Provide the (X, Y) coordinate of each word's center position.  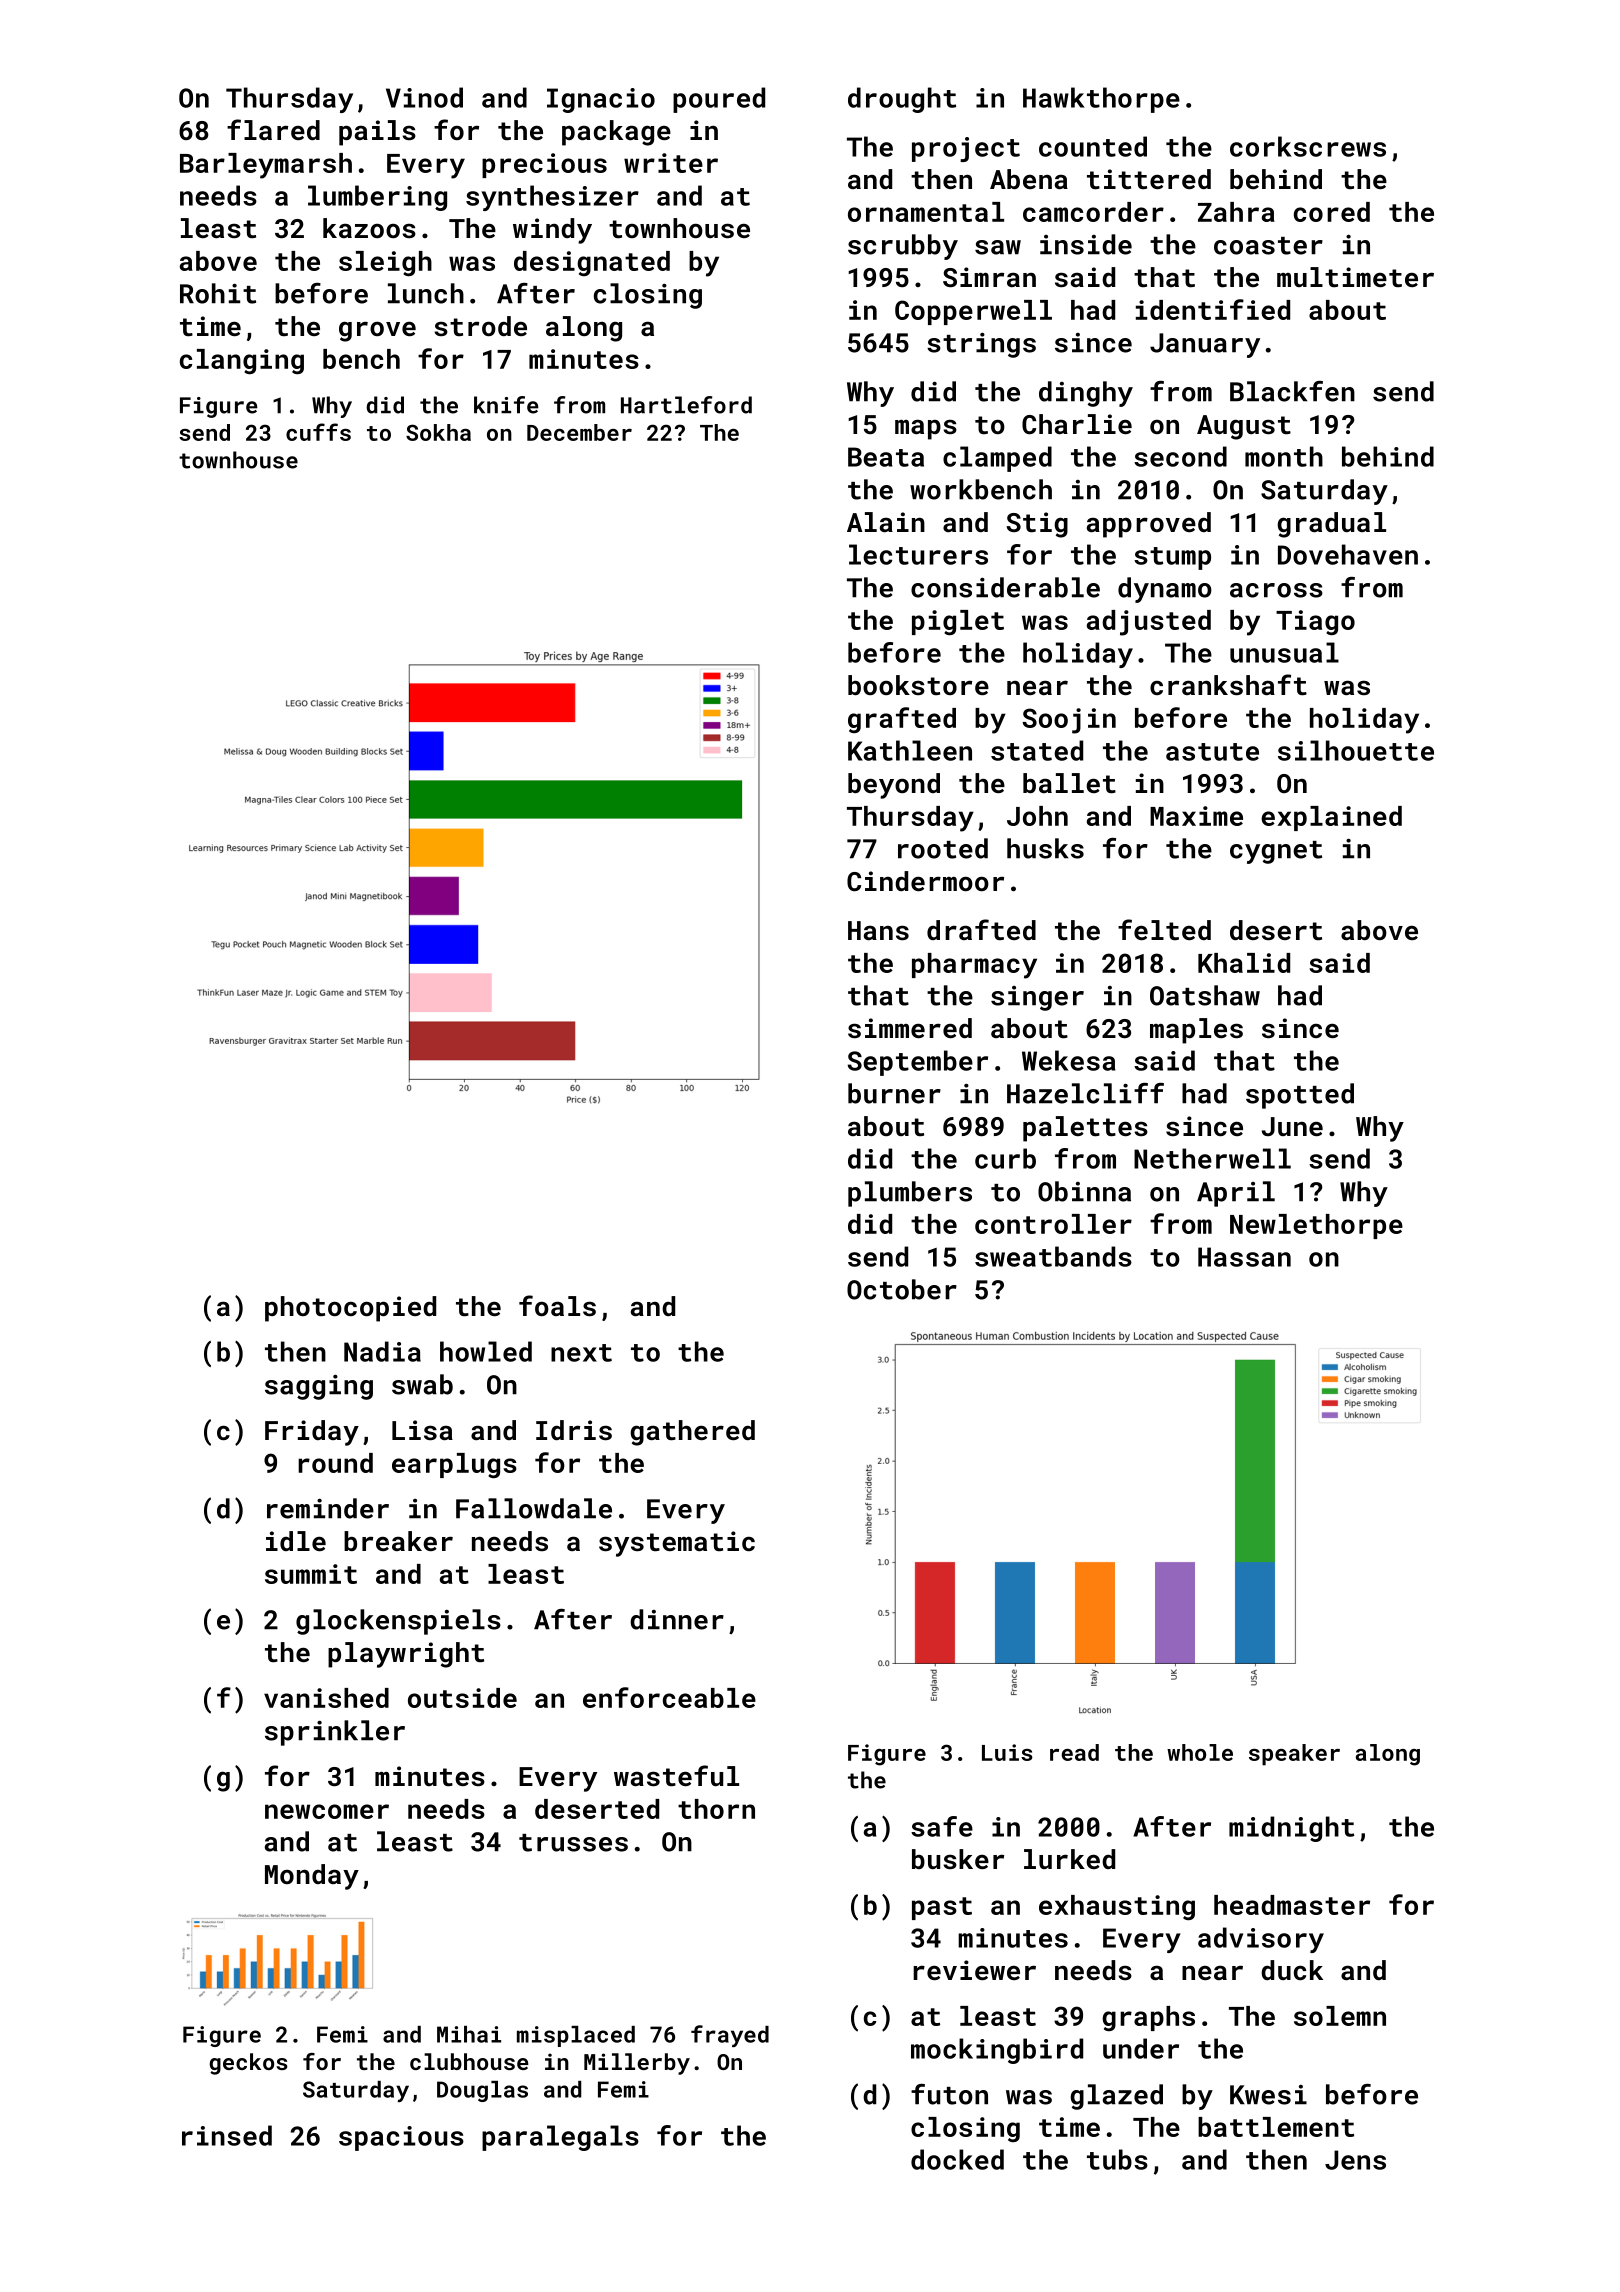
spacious (401, 2138)
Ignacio (601, 100)
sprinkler (335, 1733)
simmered (910, 1028)
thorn (716, 1809)
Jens (1355, 2160)
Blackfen (1292, 391)
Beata (886, 457)
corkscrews (1308, 146)
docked (957, 2159)
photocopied (350, 1309)
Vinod (424, 97)
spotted (1300, 1096)
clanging (242, 361)
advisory (1261, 1940)
